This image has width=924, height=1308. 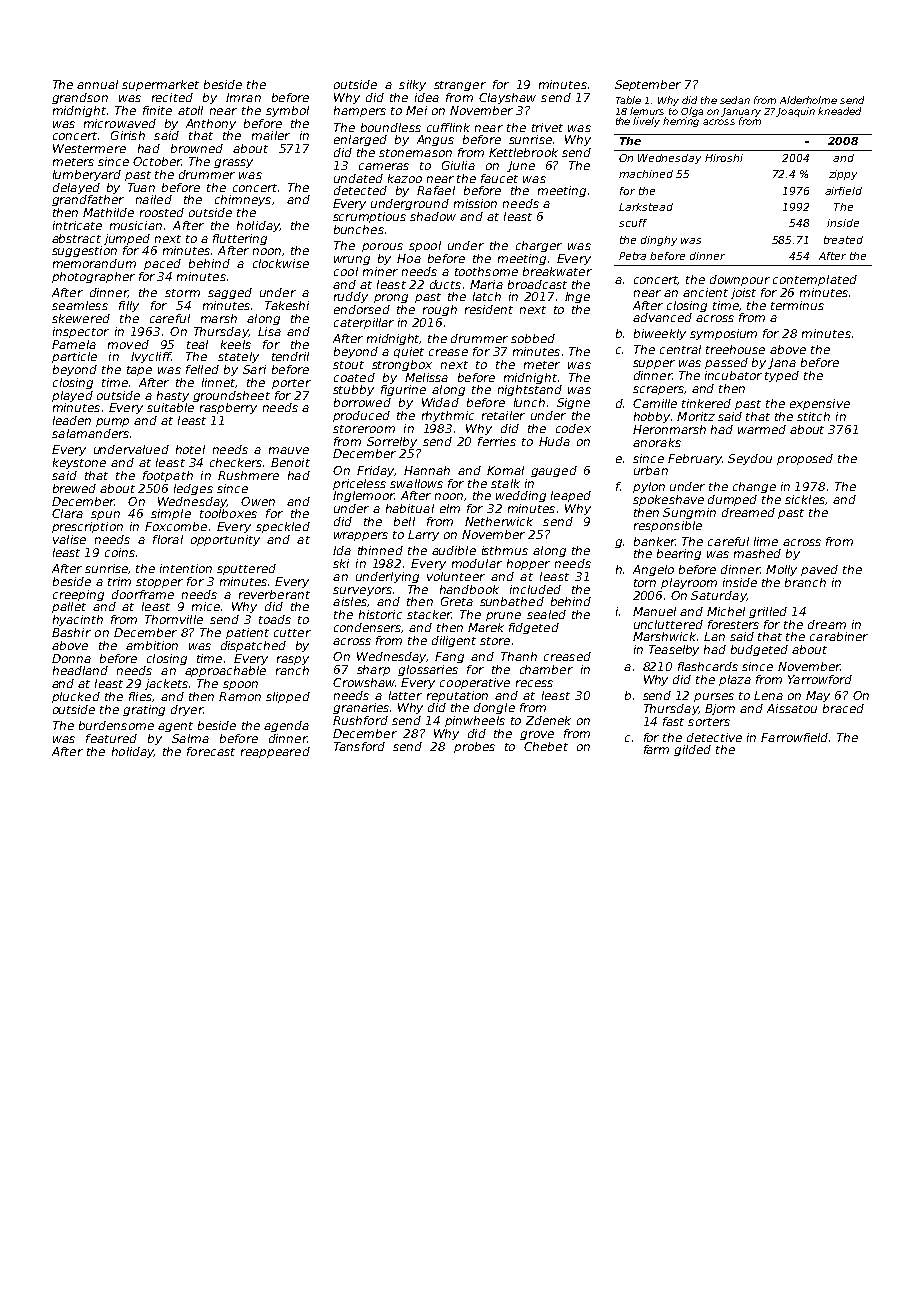 I want to click on plucked, so click(x=76, y=697).
